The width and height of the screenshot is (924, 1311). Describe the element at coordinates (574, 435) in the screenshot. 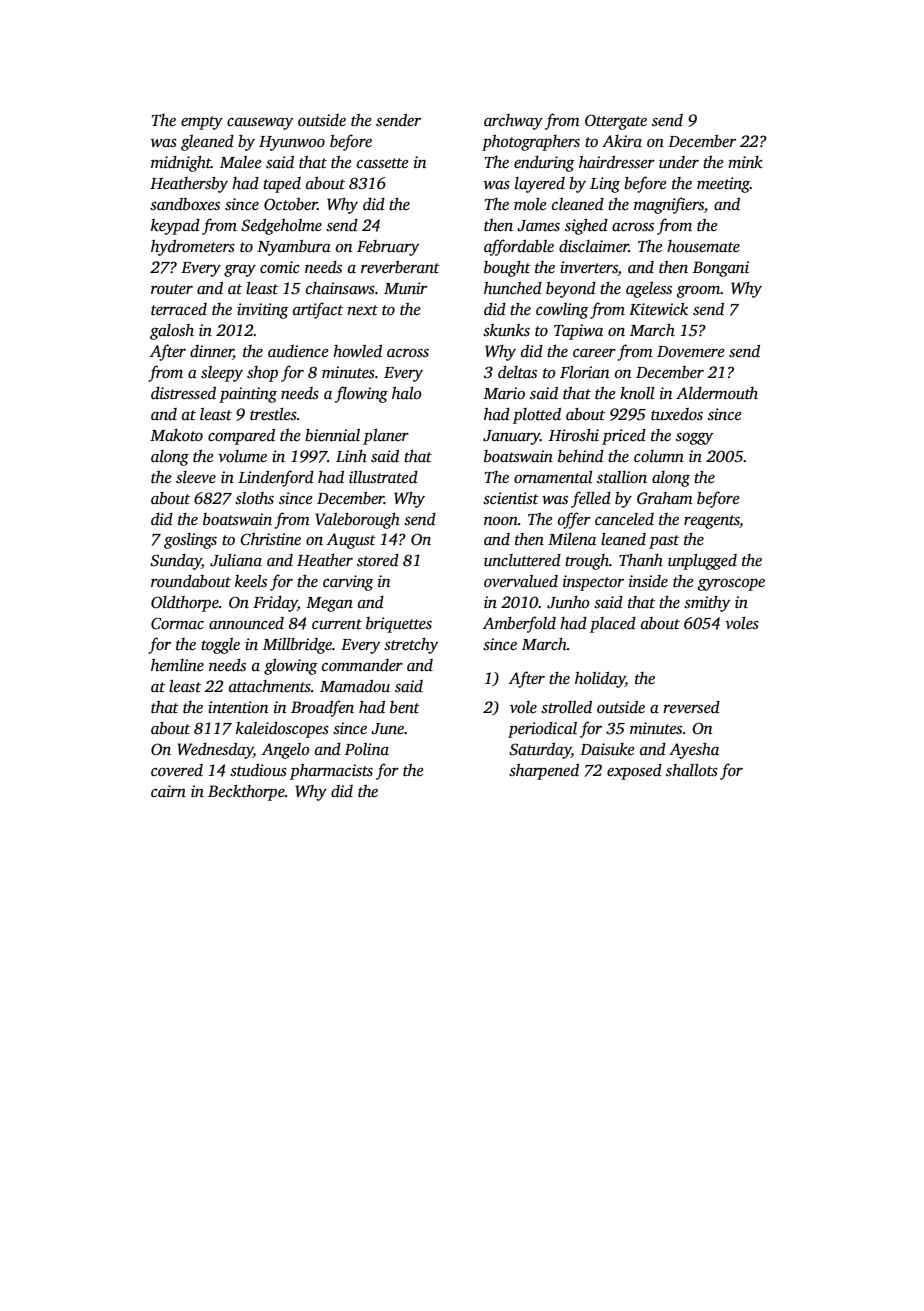

I see `Hiroshi` at that location.
